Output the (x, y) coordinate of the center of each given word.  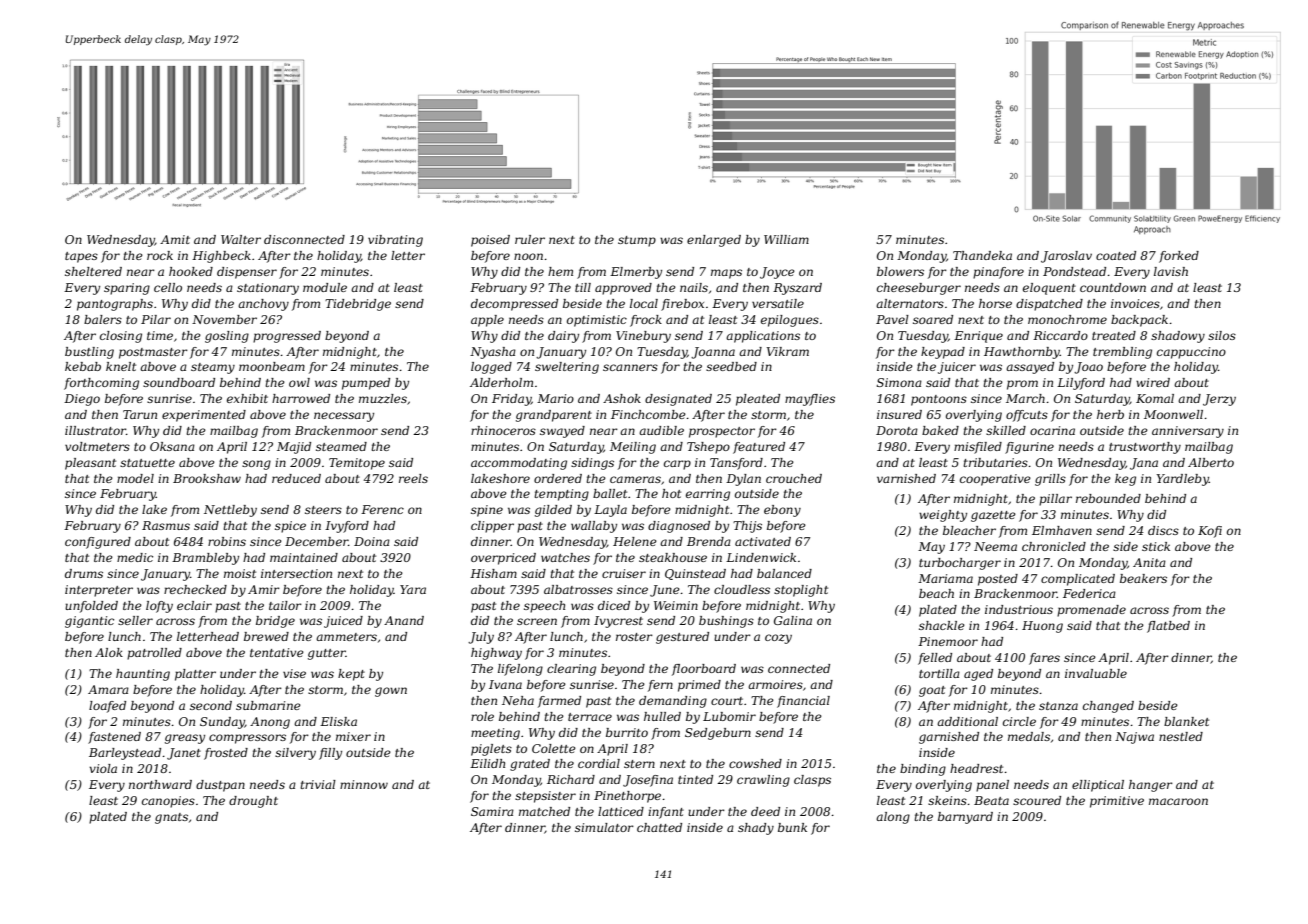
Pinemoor (948, 641)
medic (135, 557)
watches (565, 557)
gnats (171, 818)
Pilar (156, 319)
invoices (1135, 303)
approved (623, 289)
